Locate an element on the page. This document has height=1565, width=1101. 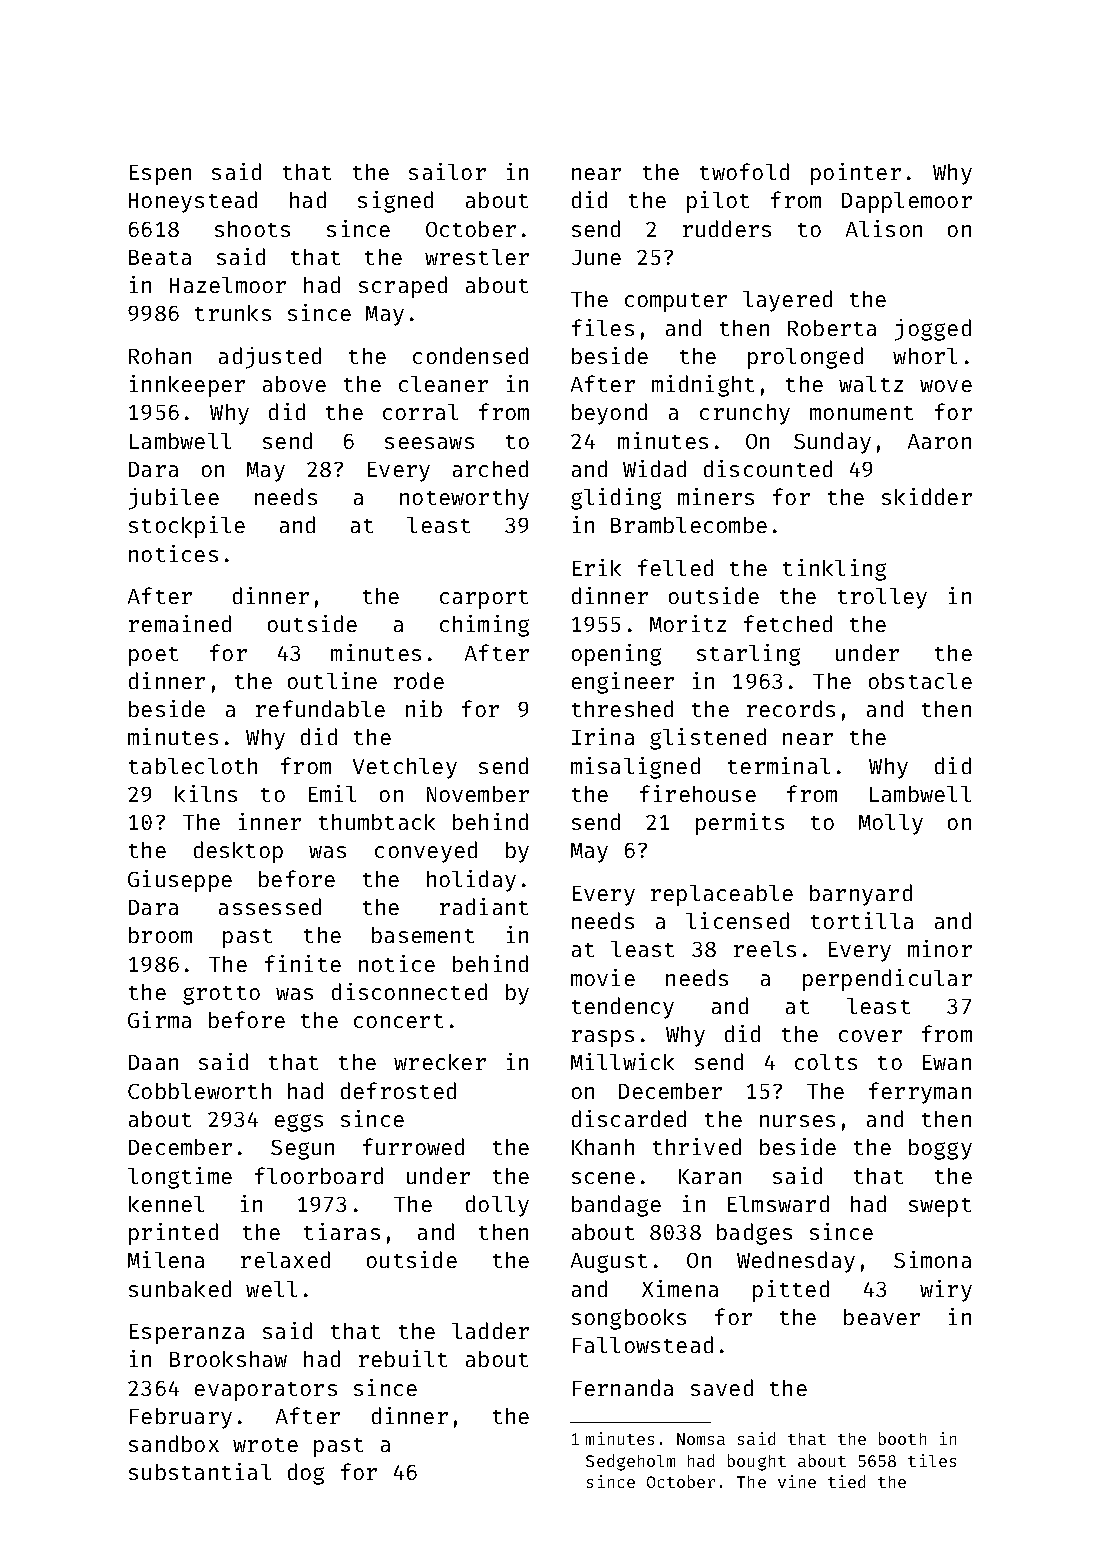
Beata is located at coordinates (160, 257).
